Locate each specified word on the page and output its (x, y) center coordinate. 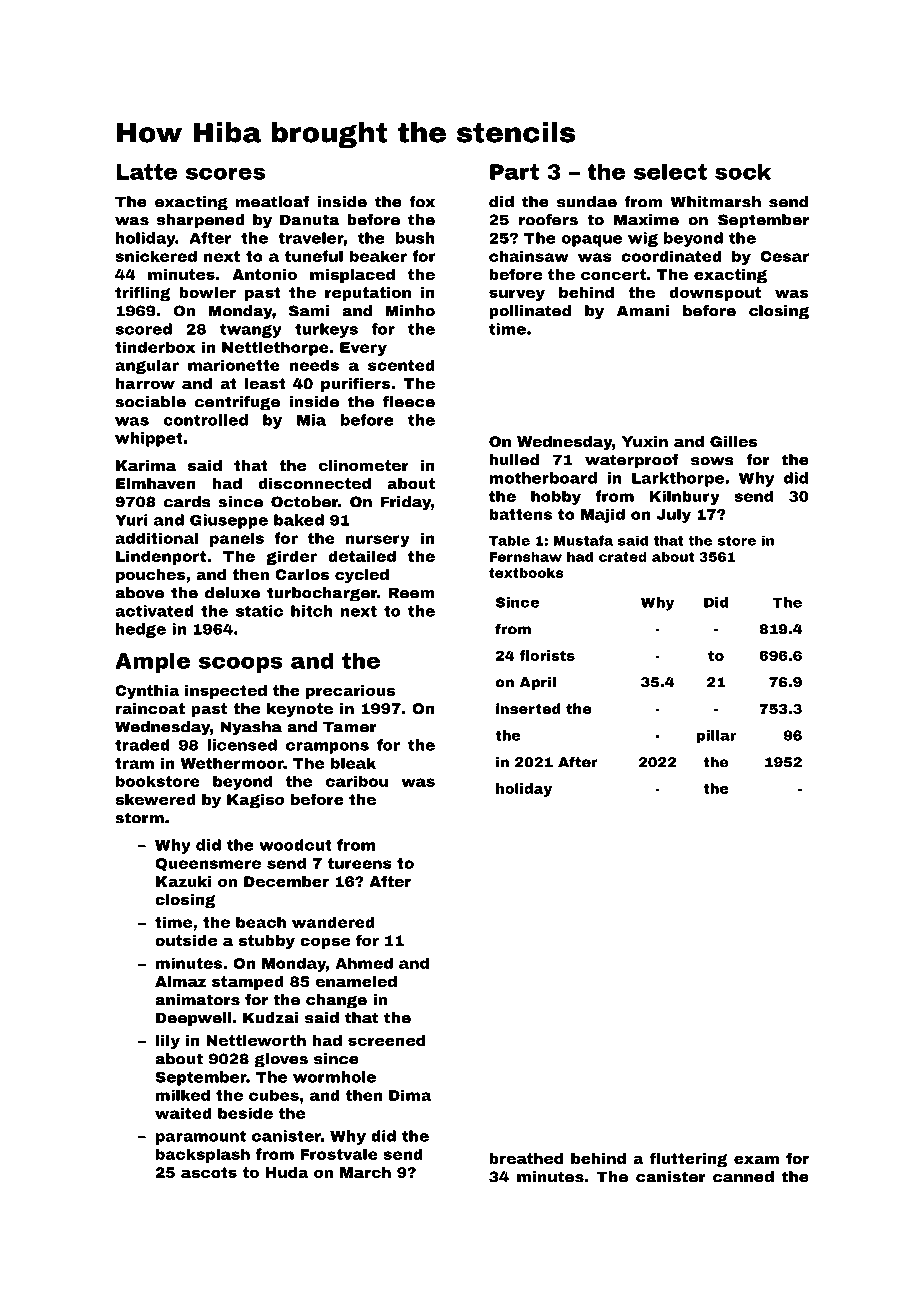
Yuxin (645, 441)
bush (415, 238)
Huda (287, 1172)
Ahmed (364, 963)
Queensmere (208, 864)
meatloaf (272, 202)
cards (187, 502)
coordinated (671, 256)
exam (756, 1159)
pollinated (530, 312)
